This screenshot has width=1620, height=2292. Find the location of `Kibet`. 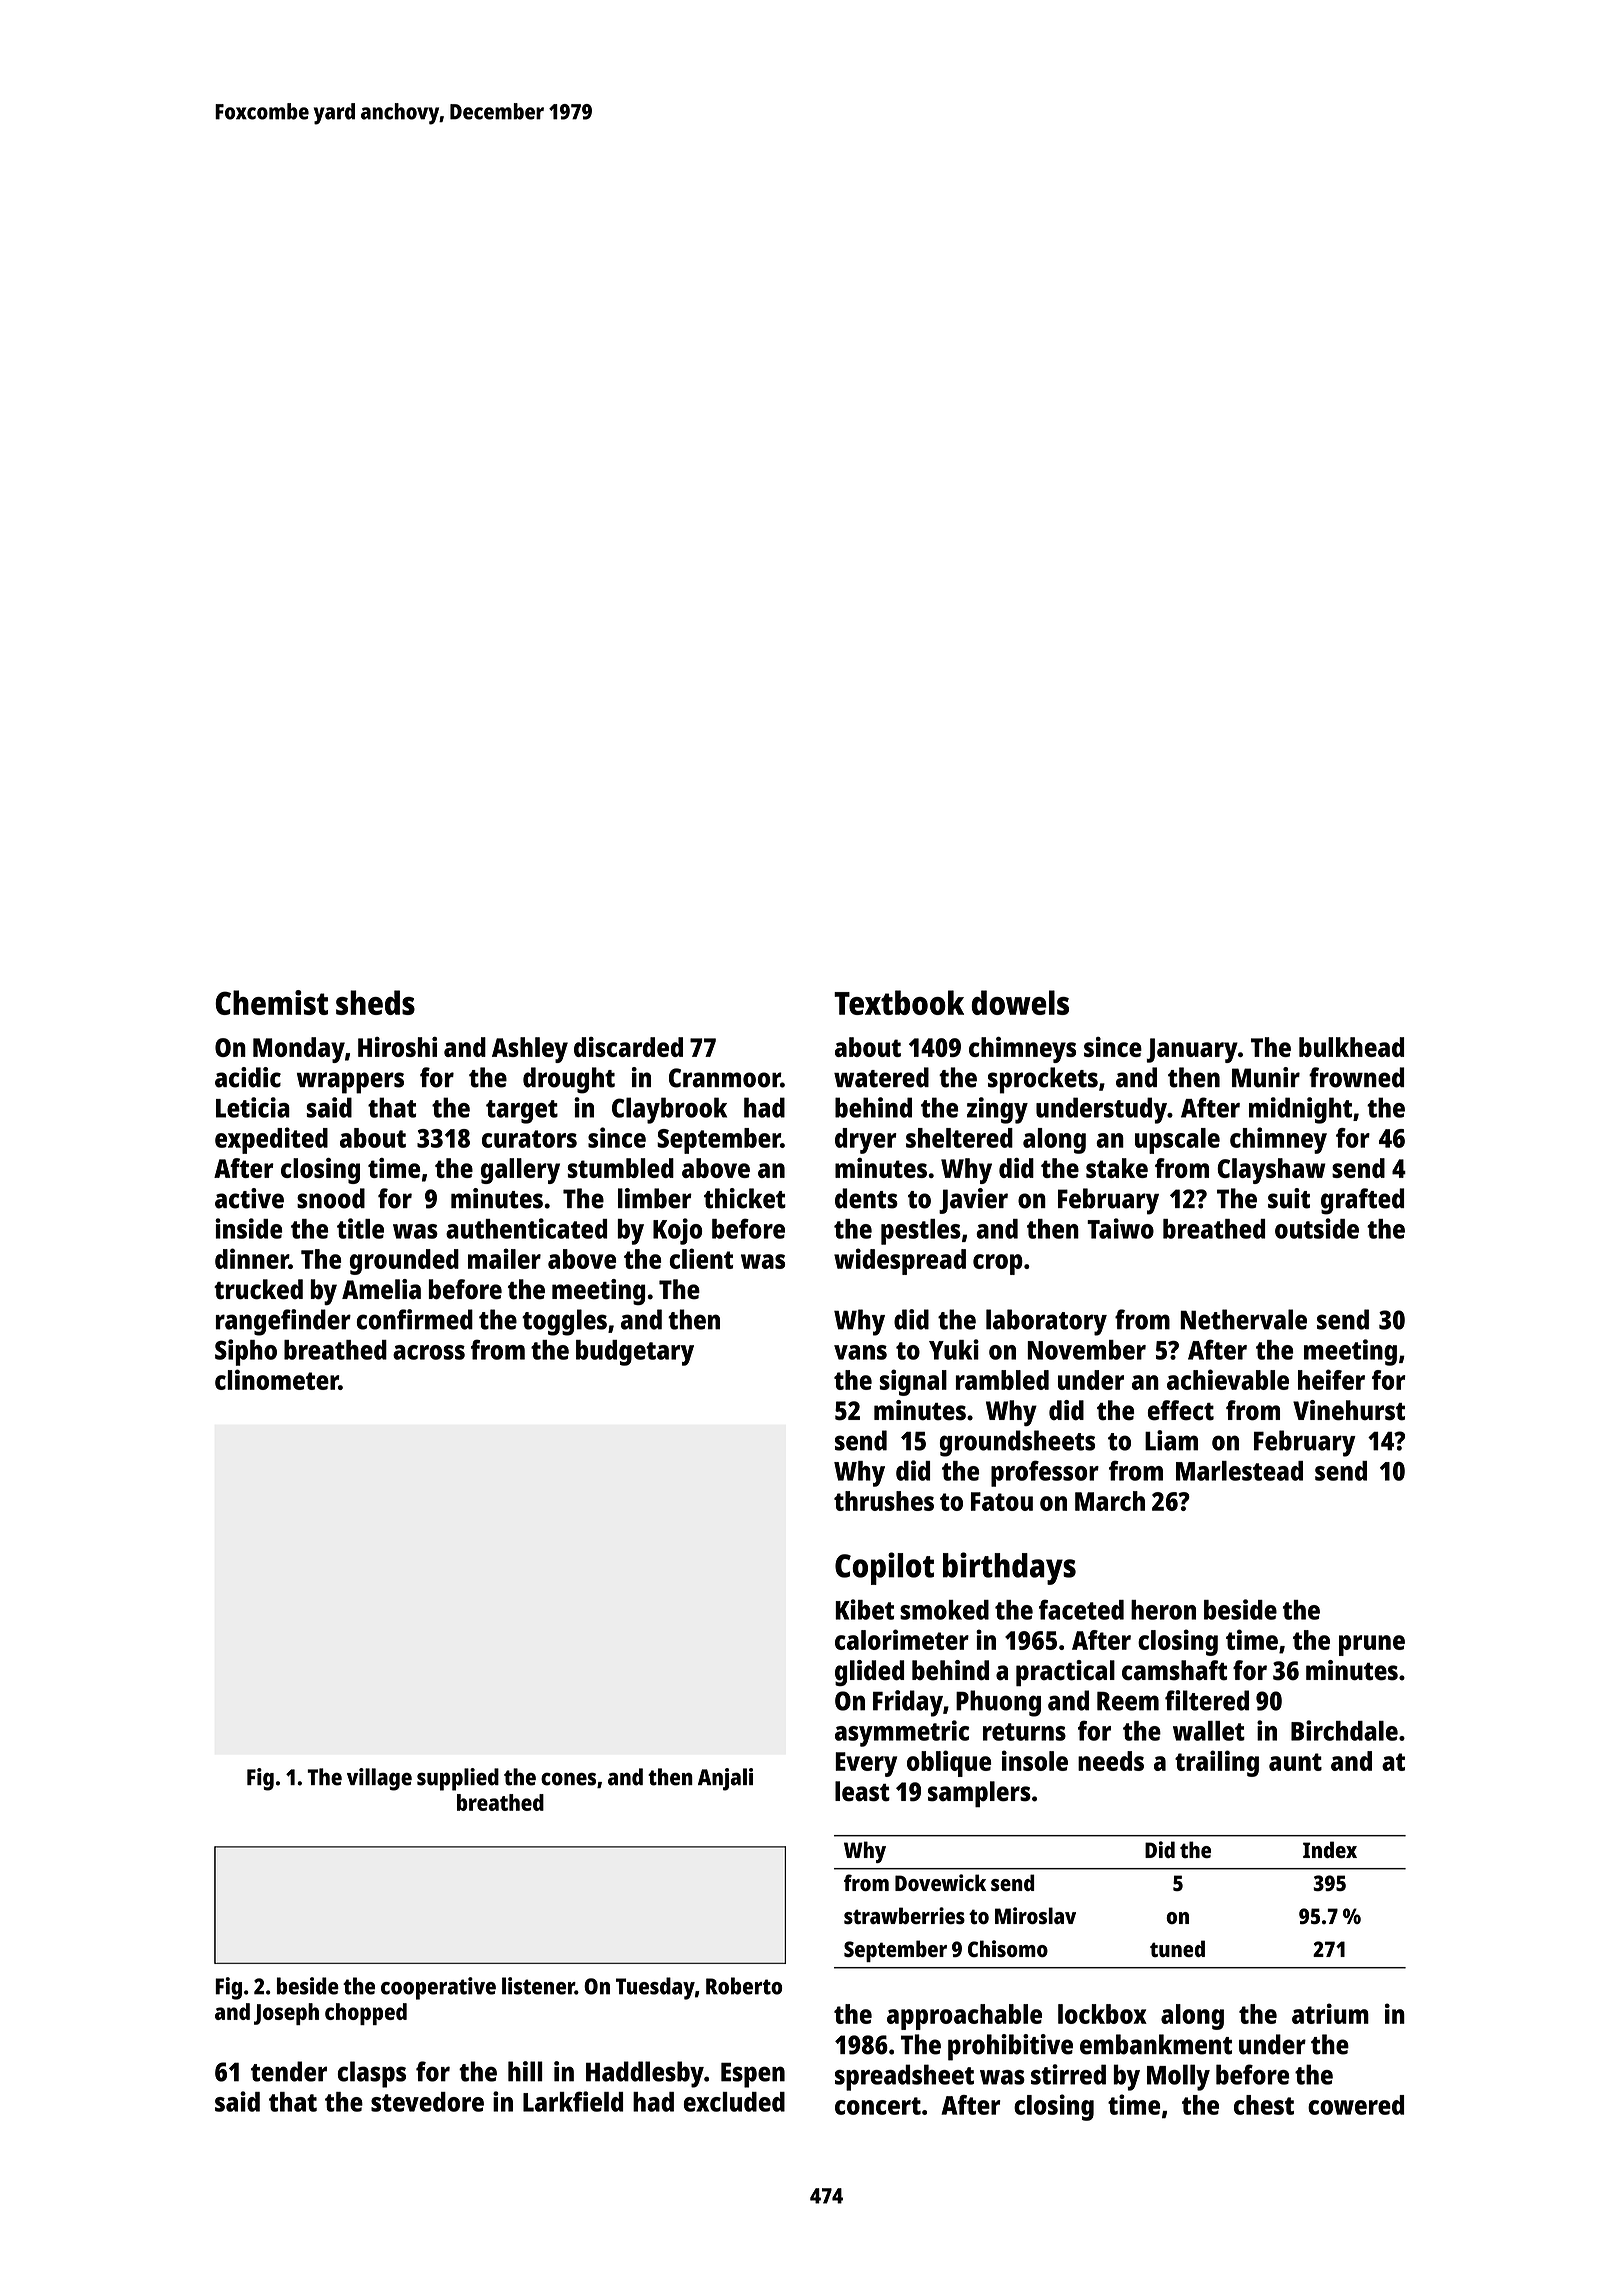

Kibet is located at coordinates (864, 1609).
